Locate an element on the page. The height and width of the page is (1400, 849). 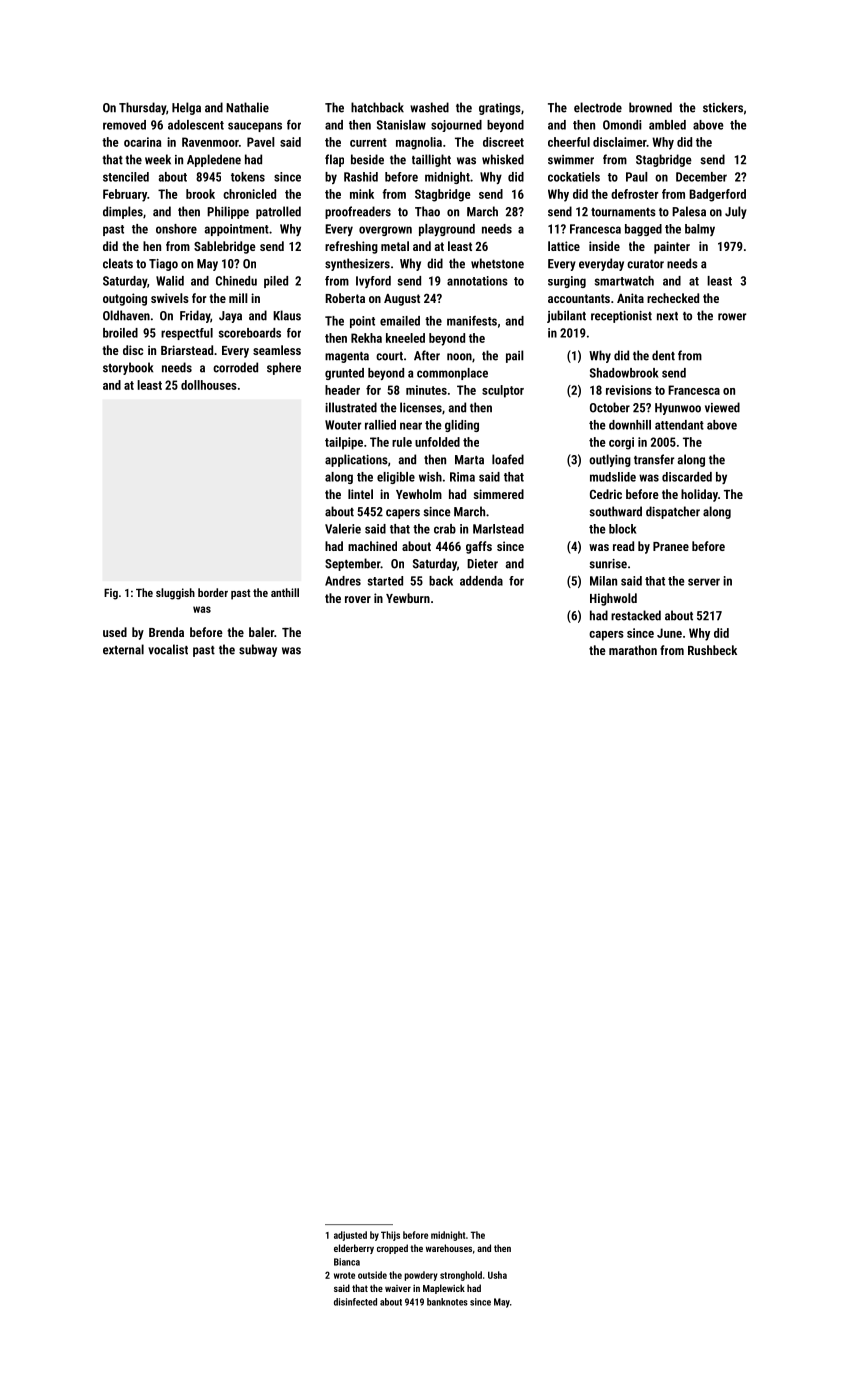
stickers is located at coordinates (723, 107).
